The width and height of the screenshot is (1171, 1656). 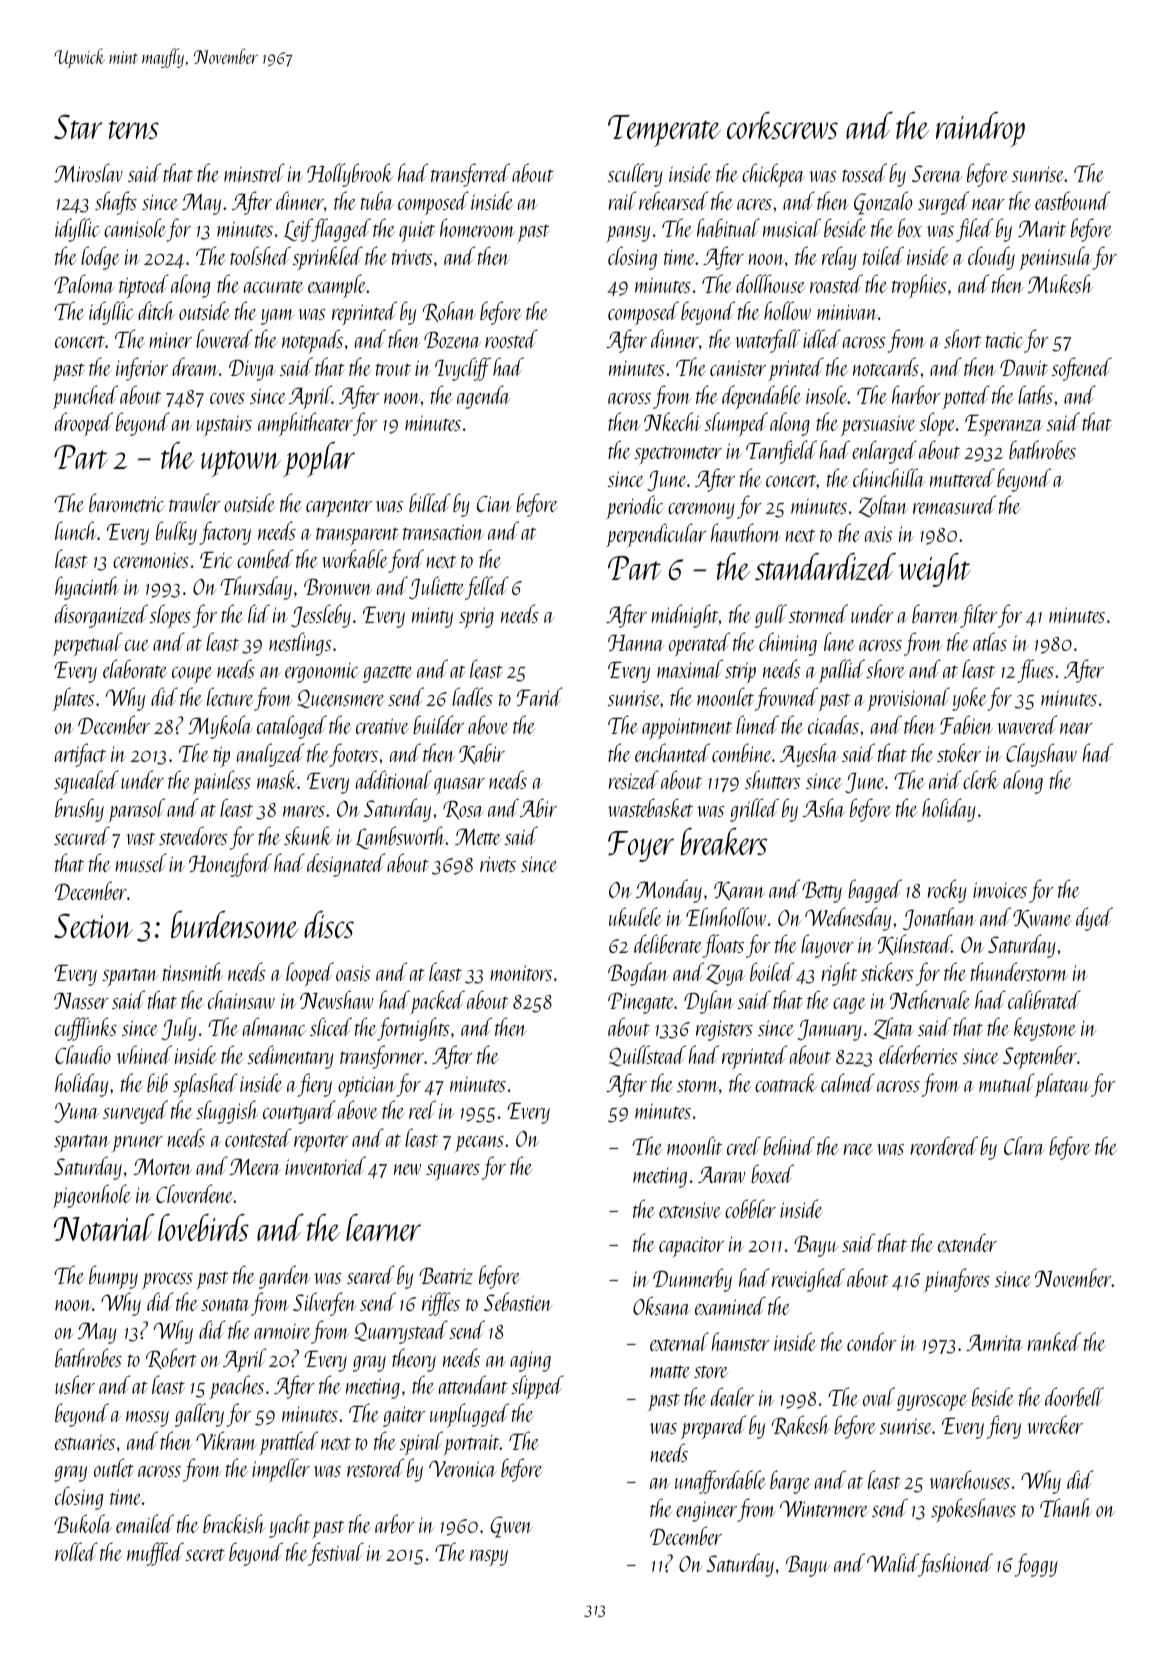 I want to click on Temperate, so click(x=664, y=131).
